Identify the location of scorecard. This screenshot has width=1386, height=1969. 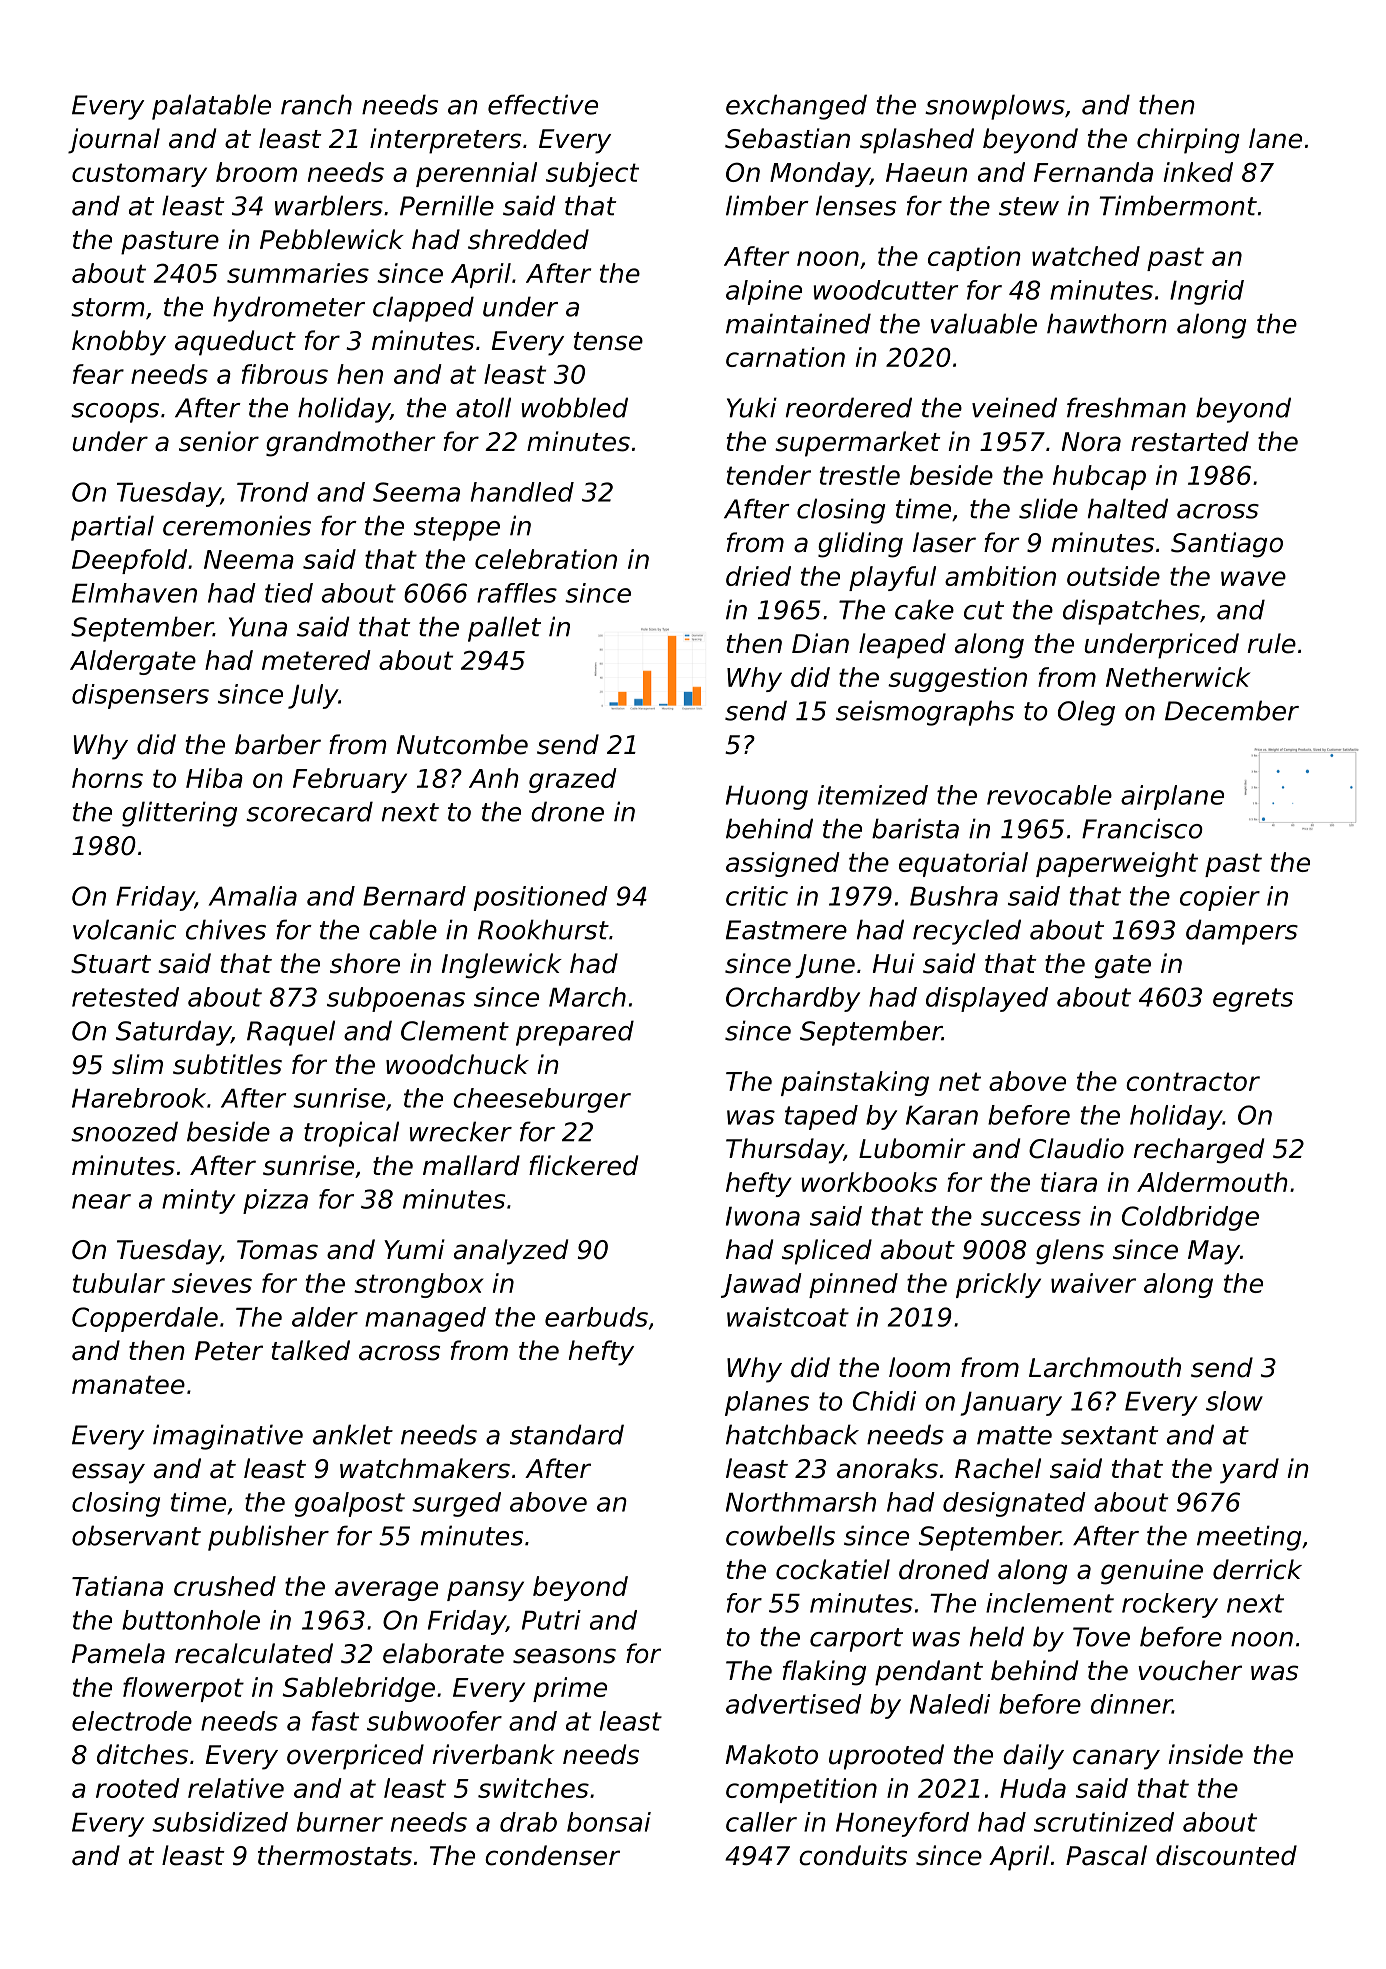
(309, 811).
